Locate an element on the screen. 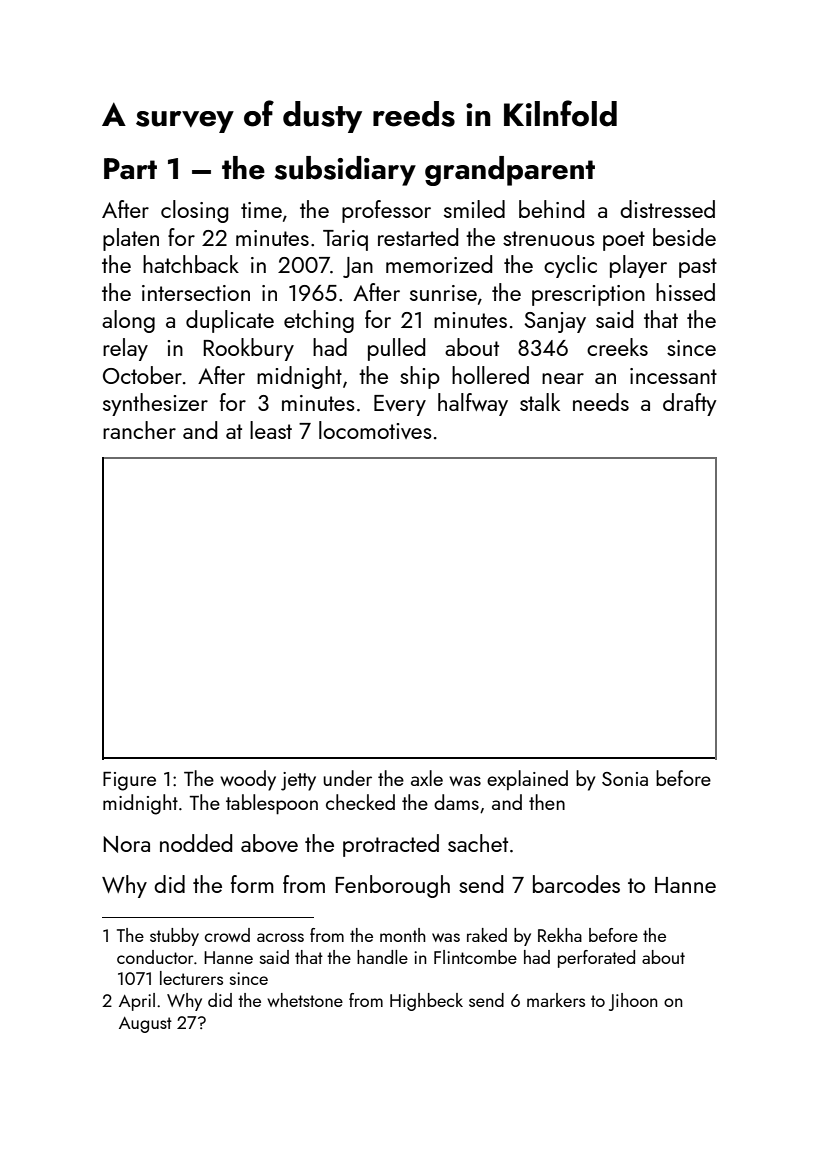 The height and width of the screenshot is (1163, 819). Sonia is located at coordinates (625, 779).
